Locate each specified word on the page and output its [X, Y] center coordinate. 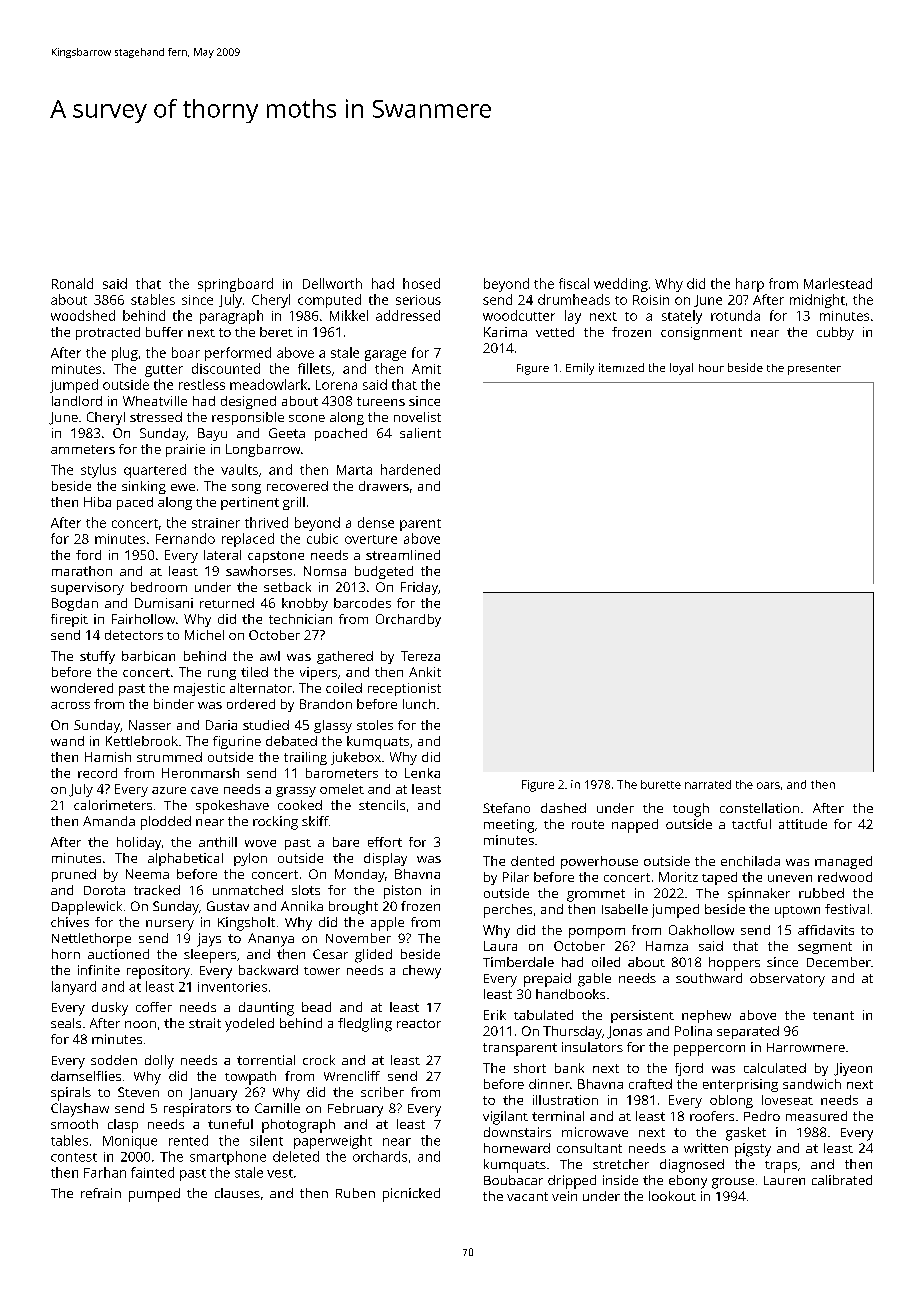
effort [385, 842]
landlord [77, 401]
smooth [74, 1124]
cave [204, 790]
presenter [814, 370]
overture [371, 539]
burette [661, 784]
